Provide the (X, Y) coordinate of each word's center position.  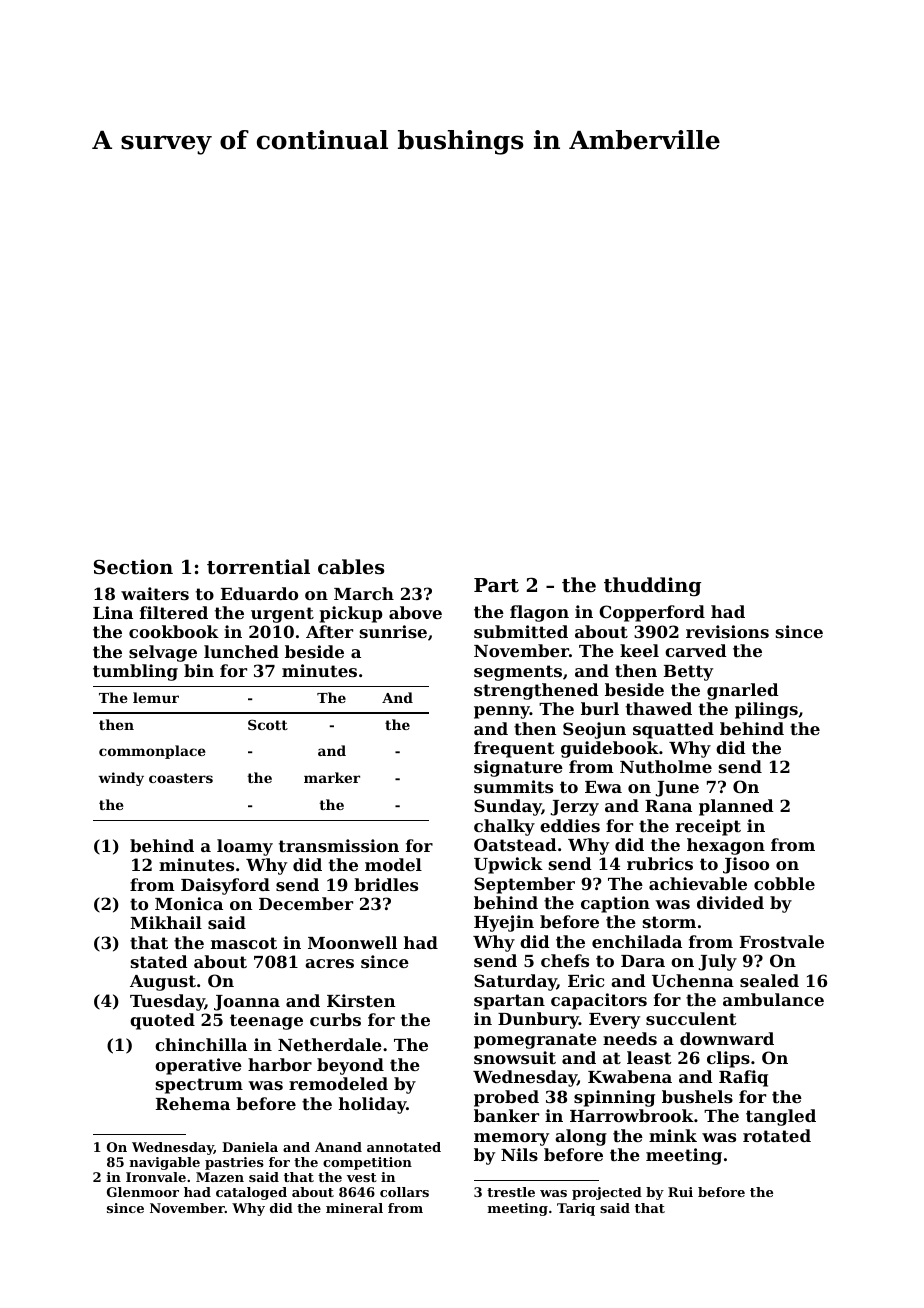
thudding (652, 586)
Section (133, 567)
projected (607, 1193)
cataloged (251, 1193)
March (364, 593)
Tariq (576, 1209)
